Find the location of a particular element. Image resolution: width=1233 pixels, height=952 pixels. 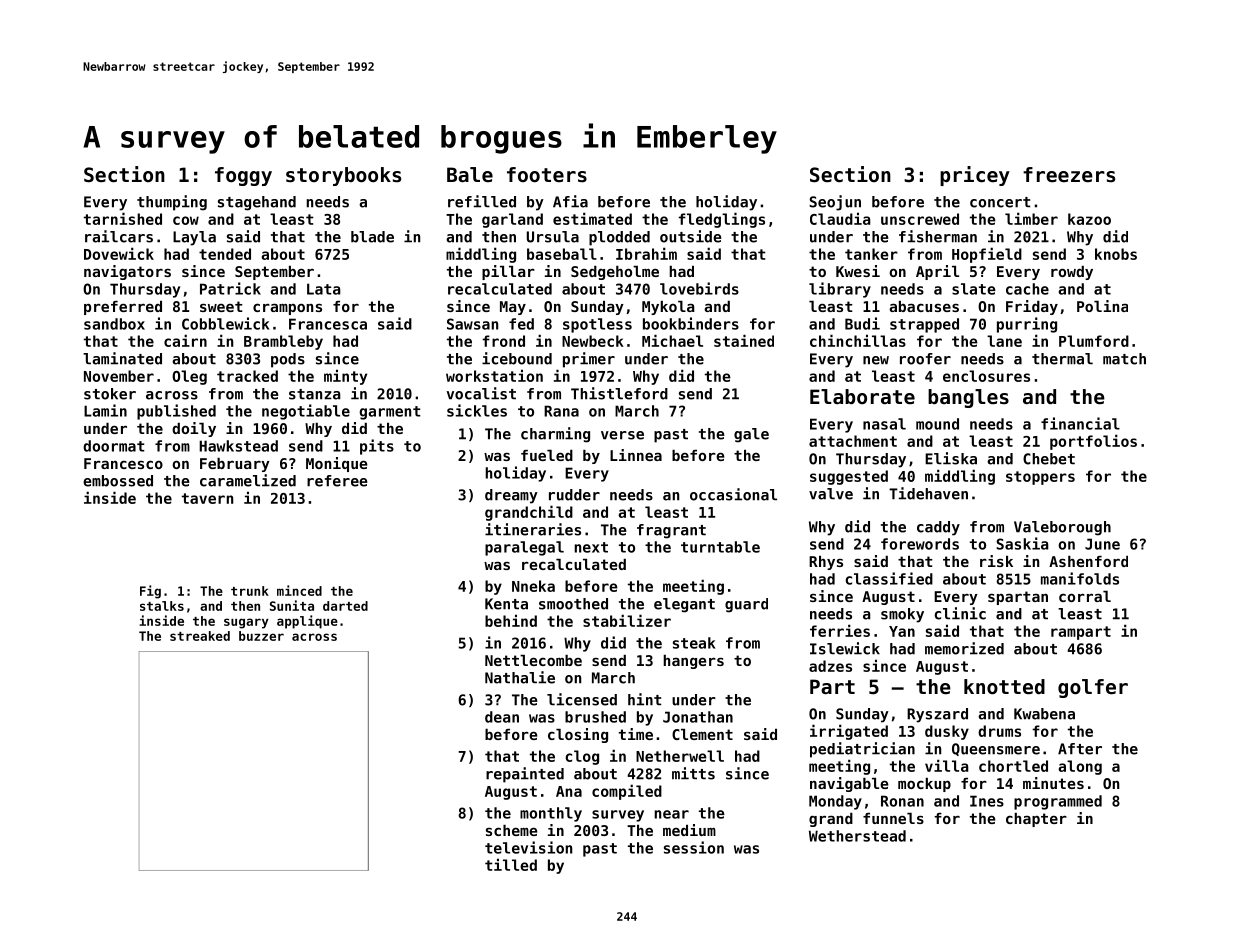

stalks is located at coordinates (162, 606).
